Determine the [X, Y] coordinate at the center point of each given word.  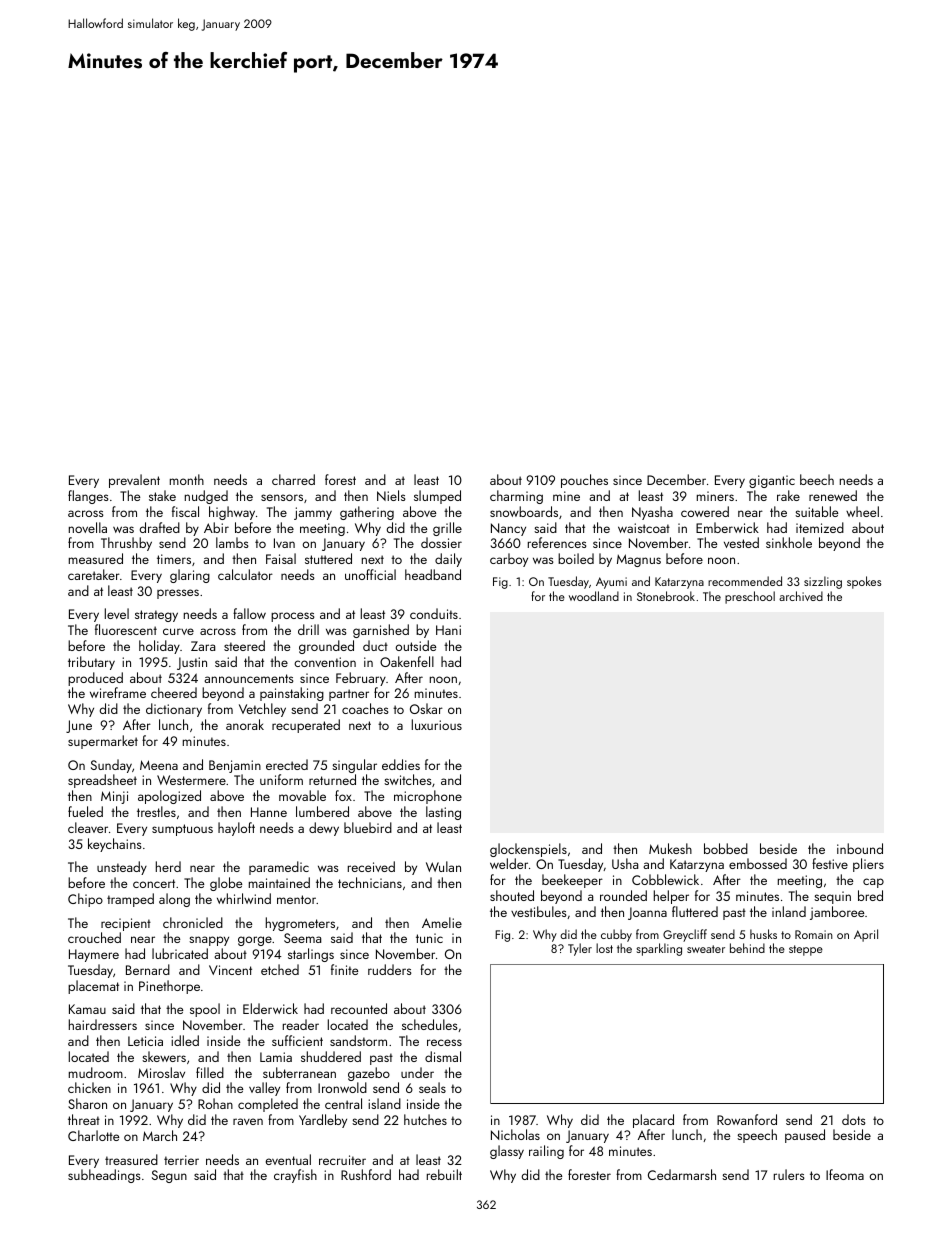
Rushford [366, 1174]
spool [205, 1010]
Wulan [443, 866]
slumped [437, 497]
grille [447, 529]
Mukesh [670, 848]
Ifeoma [845, 1174]
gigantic [772, 481]
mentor [296, 899]
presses [178, 594]
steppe [806, 950]
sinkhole [789, 542]
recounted [359, 1008]
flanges [88, 497]
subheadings [104, 1176]
